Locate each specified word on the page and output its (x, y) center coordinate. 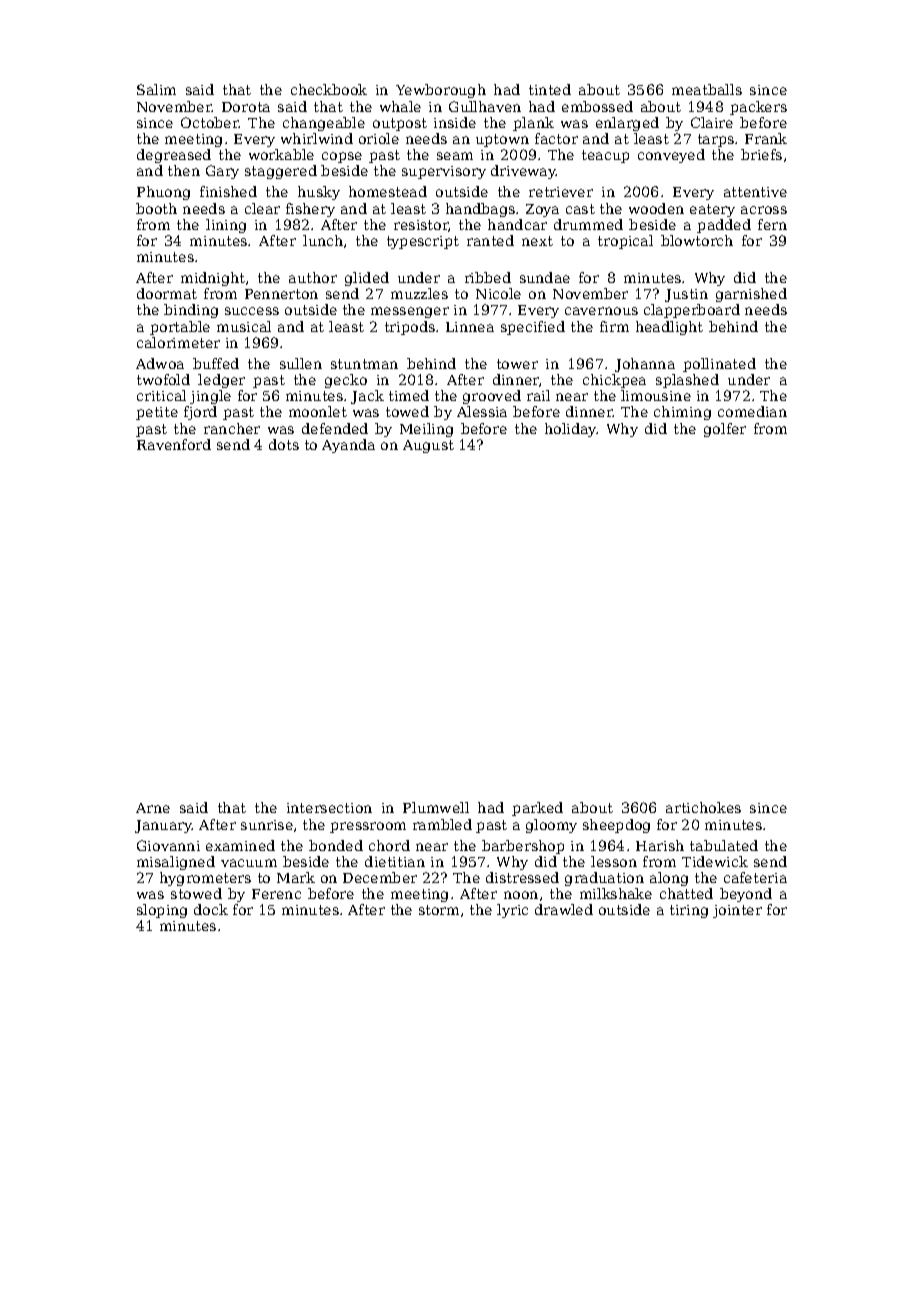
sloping (162, 911)
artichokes (703, 807)
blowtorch (697, 240)
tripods (410, 328)
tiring (689, 911)
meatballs (707, 89)
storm (439, 910)
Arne (153, 808)
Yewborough (441, 91)
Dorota (246, 107)
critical (161, 395)
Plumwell (436, 807)
